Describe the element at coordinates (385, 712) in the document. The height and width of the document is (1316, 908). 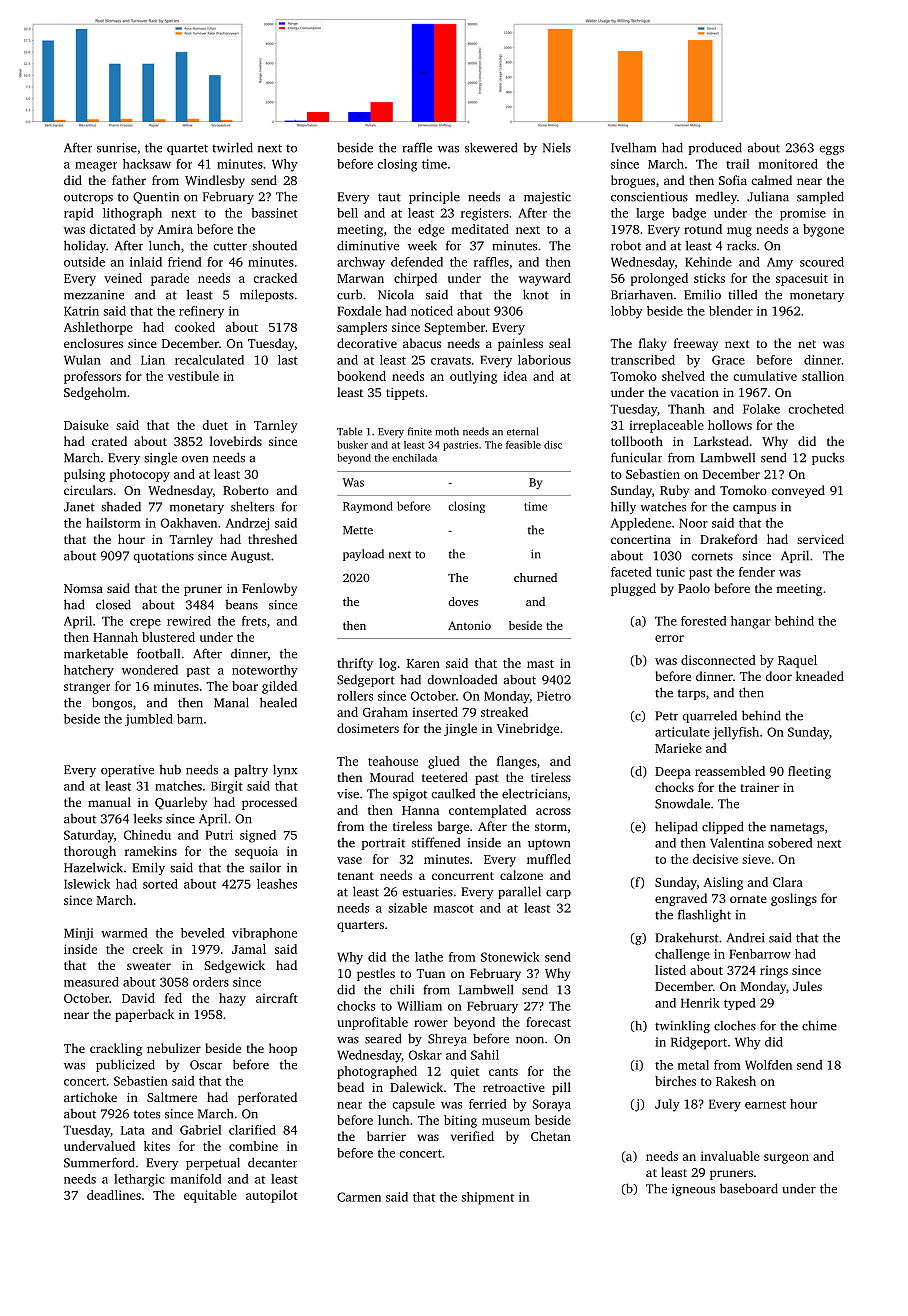
I see `Graham` at that location.
